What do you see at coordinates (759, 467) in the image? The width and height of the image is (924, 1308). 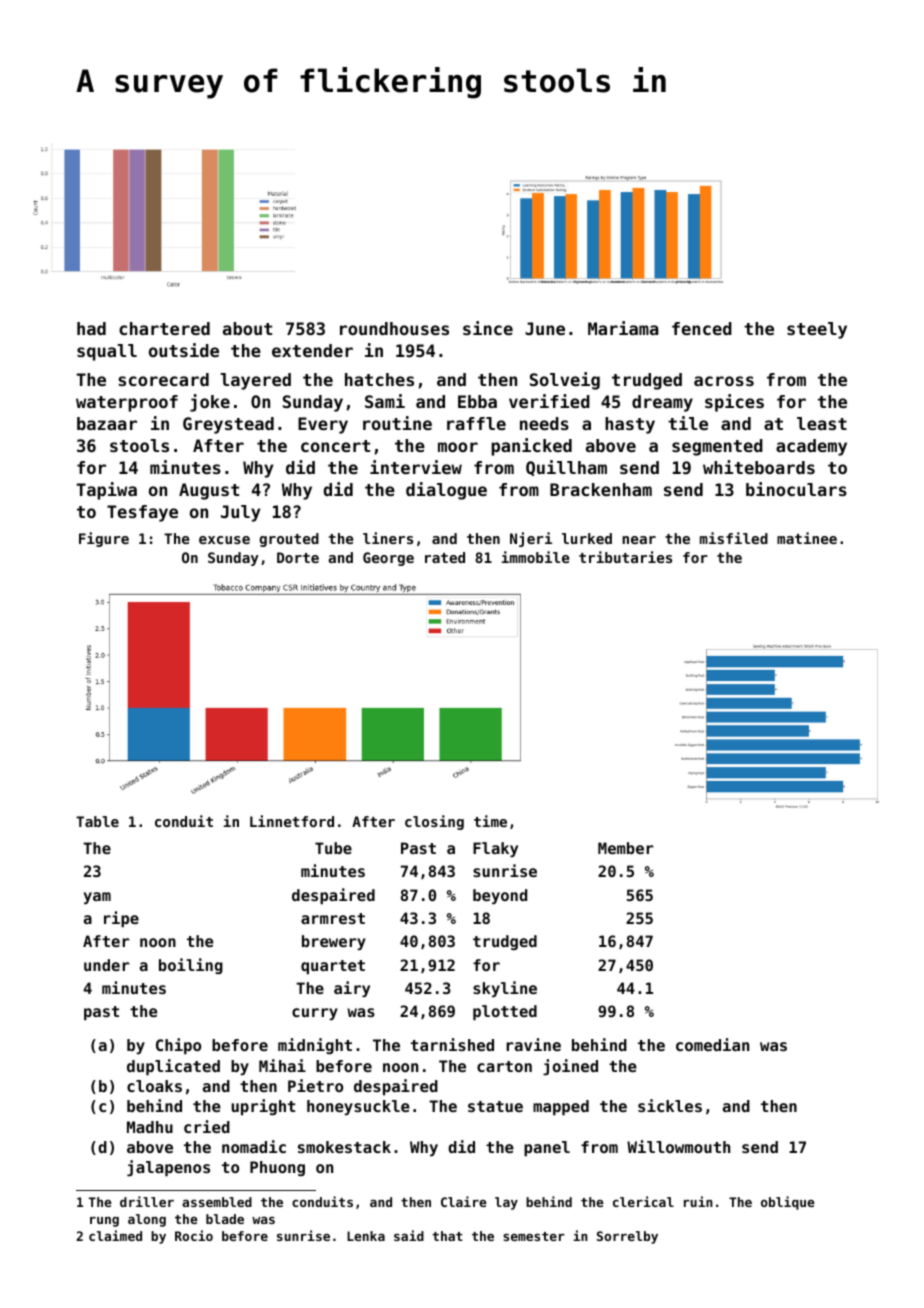 I see `whiteboards` at bounding box center [759, 467].
